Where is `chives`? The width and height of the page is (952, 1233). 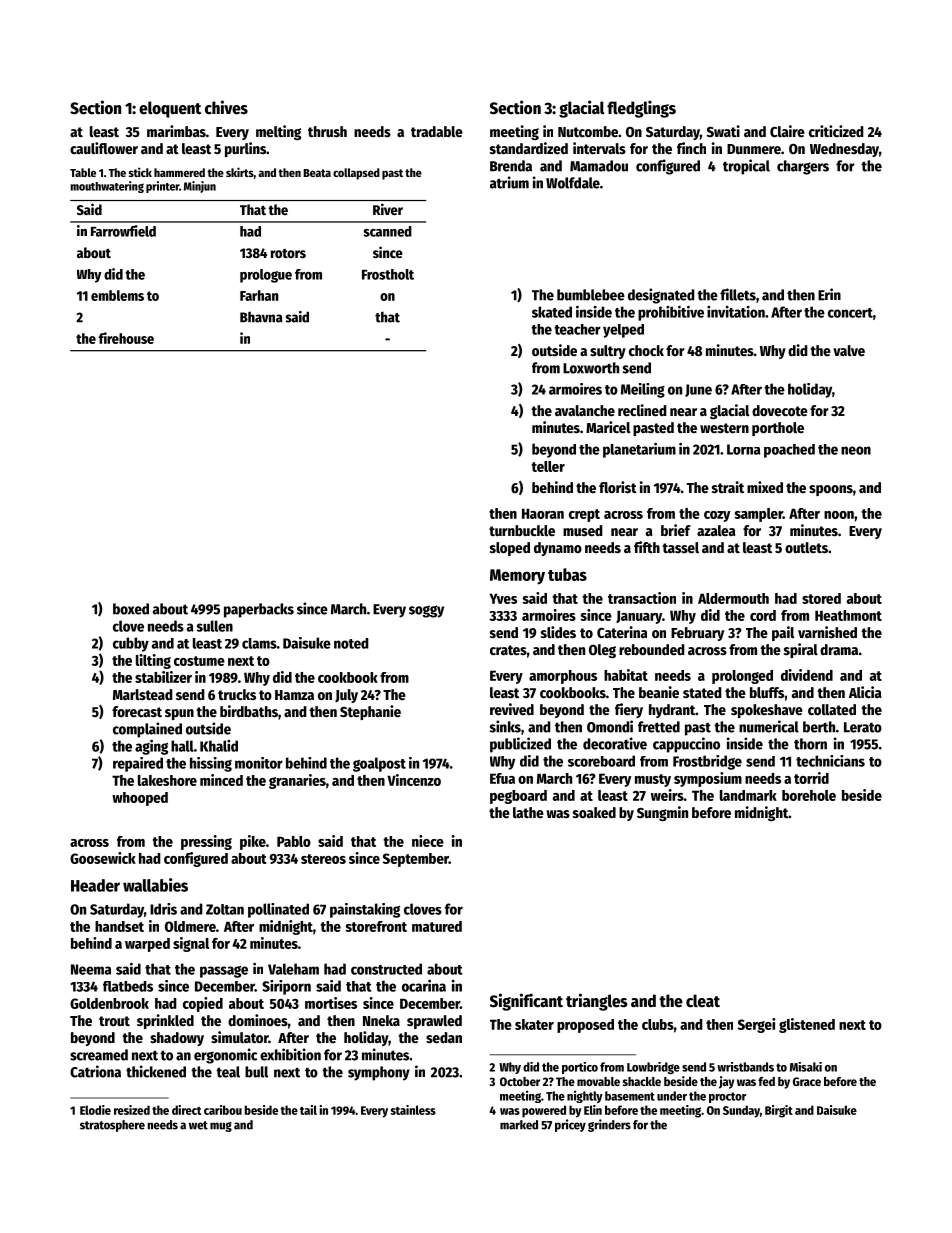
chives is located at coordinates (226, 107).
